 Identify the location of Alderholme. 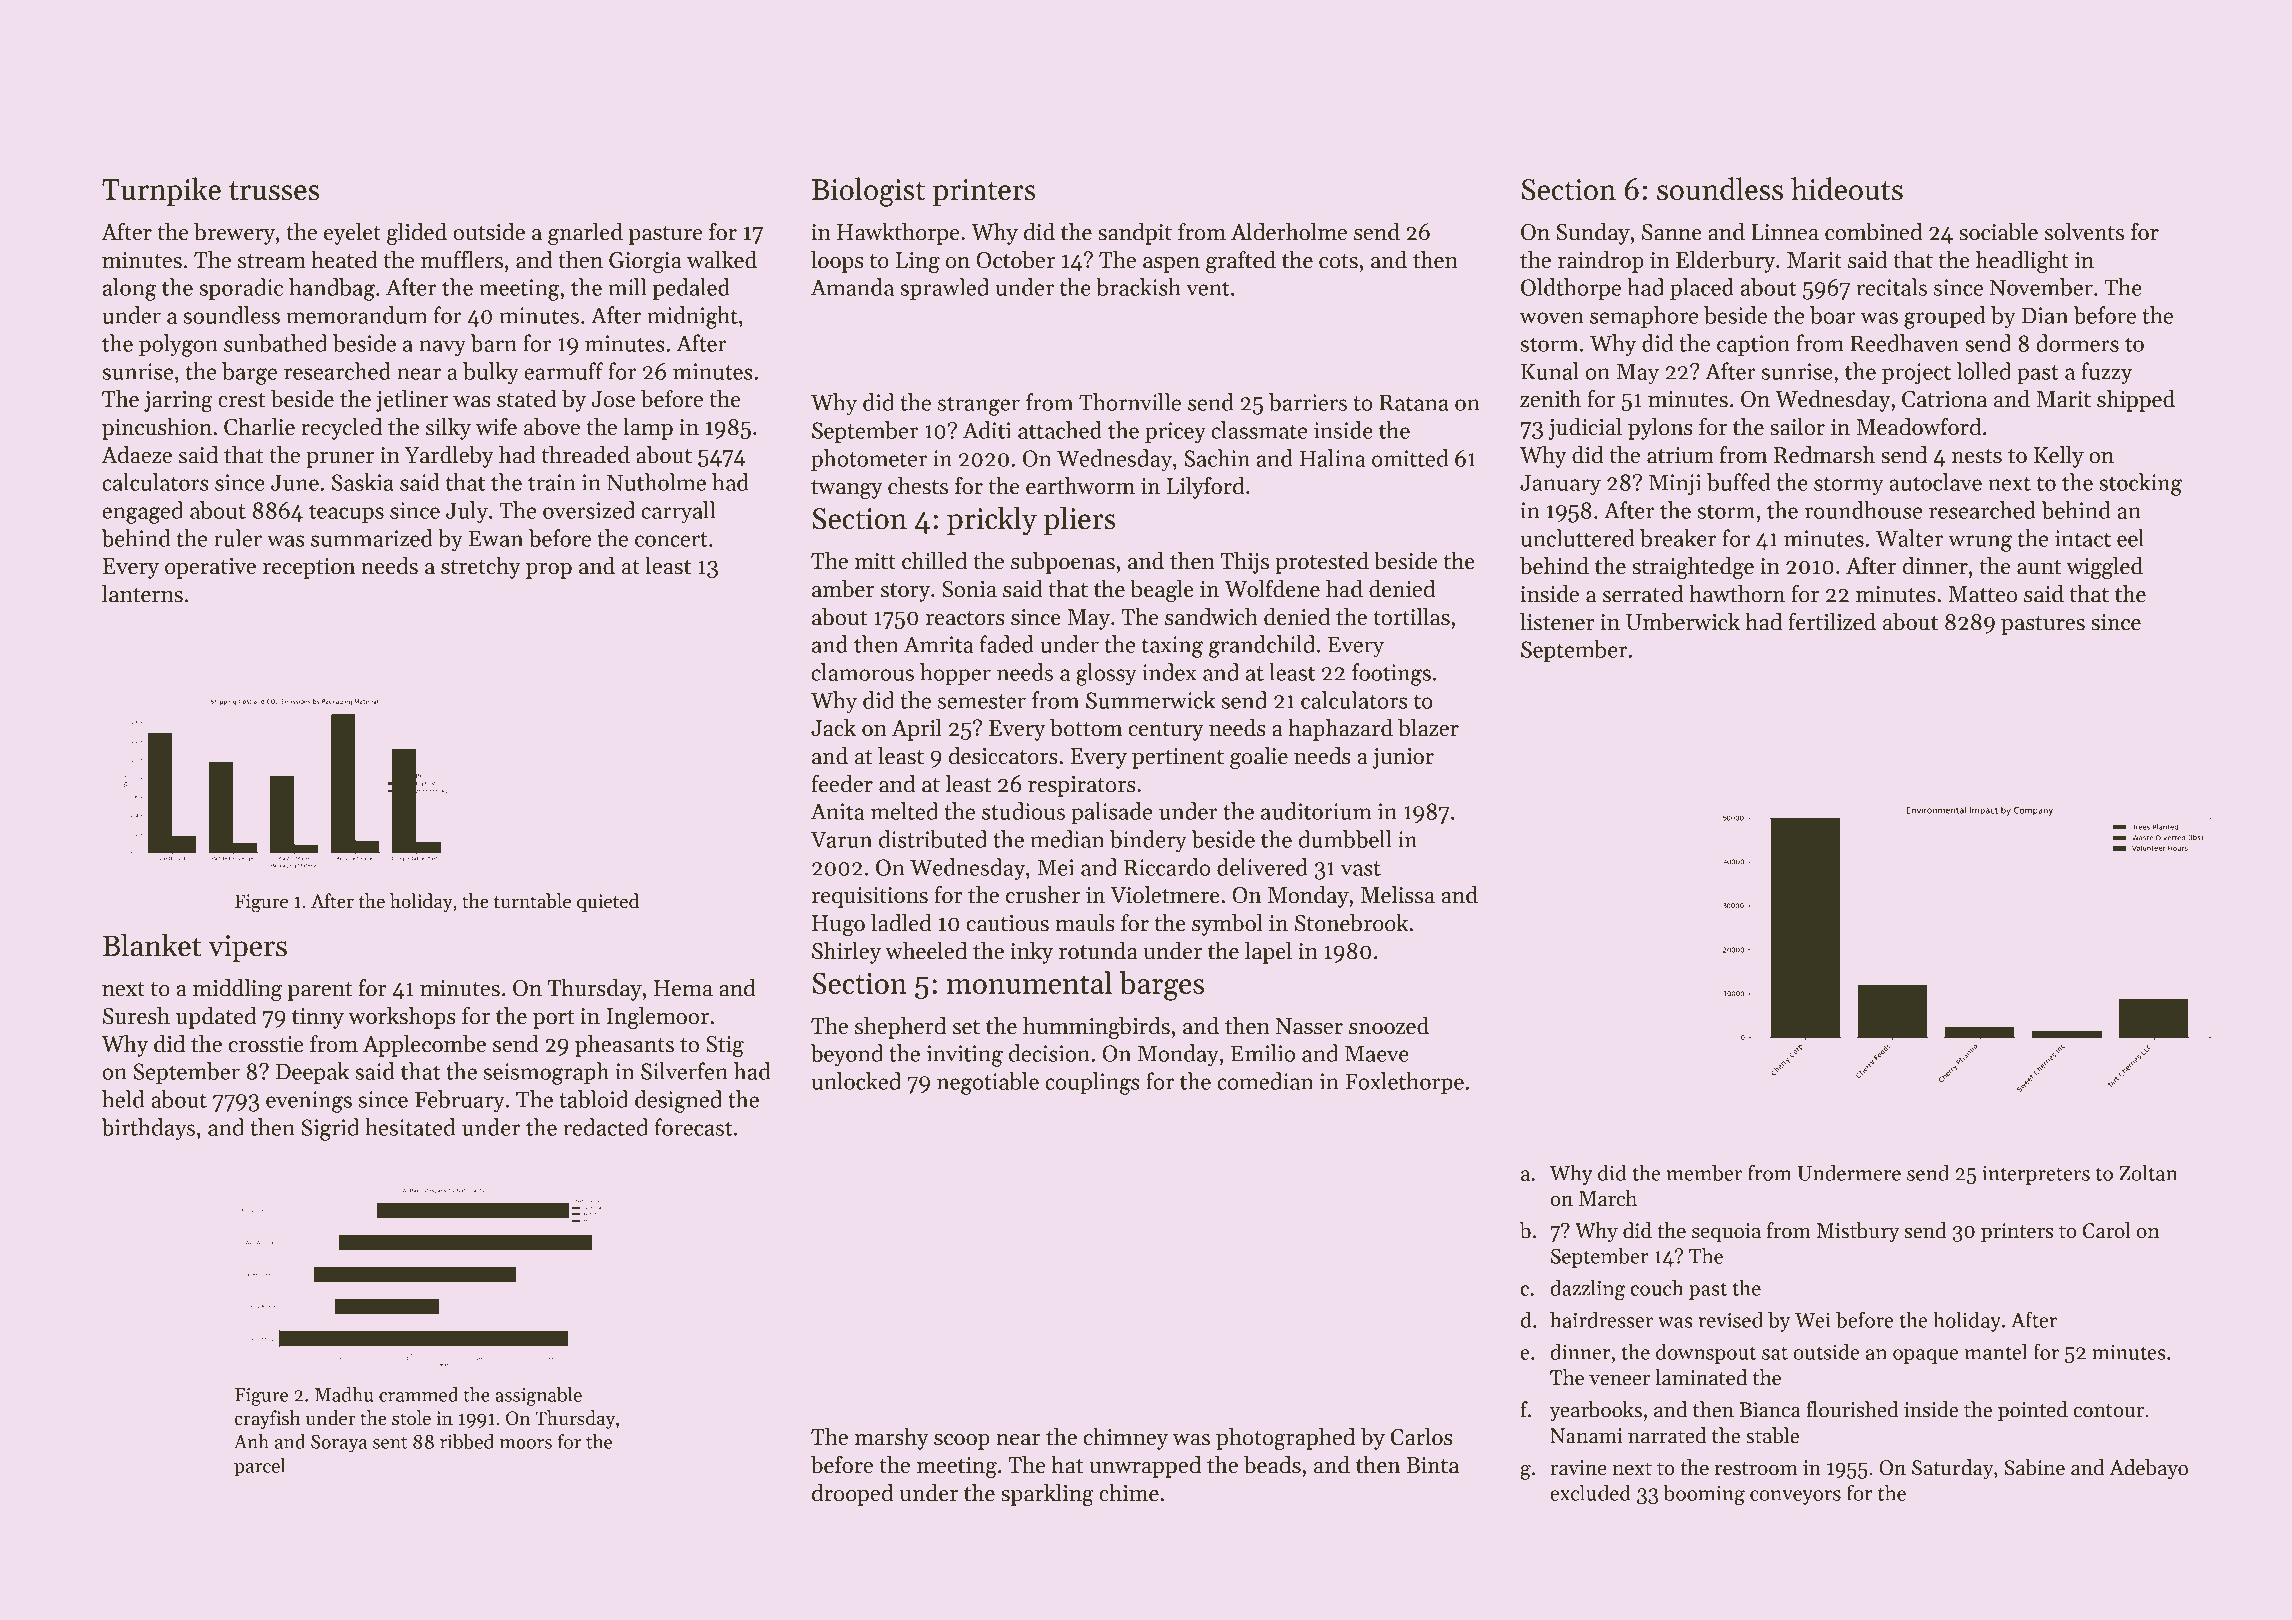
(1289, 232).
